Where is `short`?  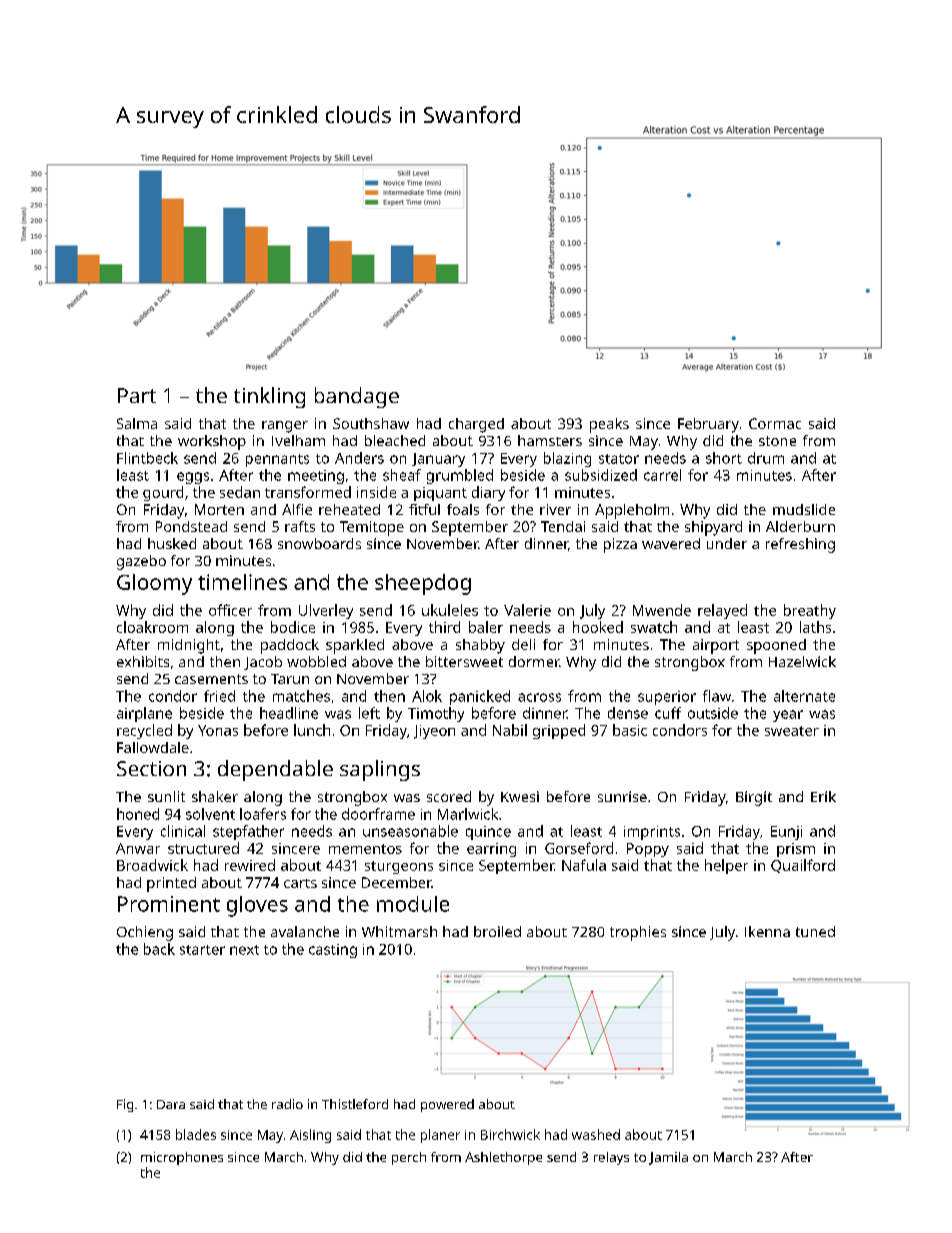
short is located at coordinates (724, 458).
